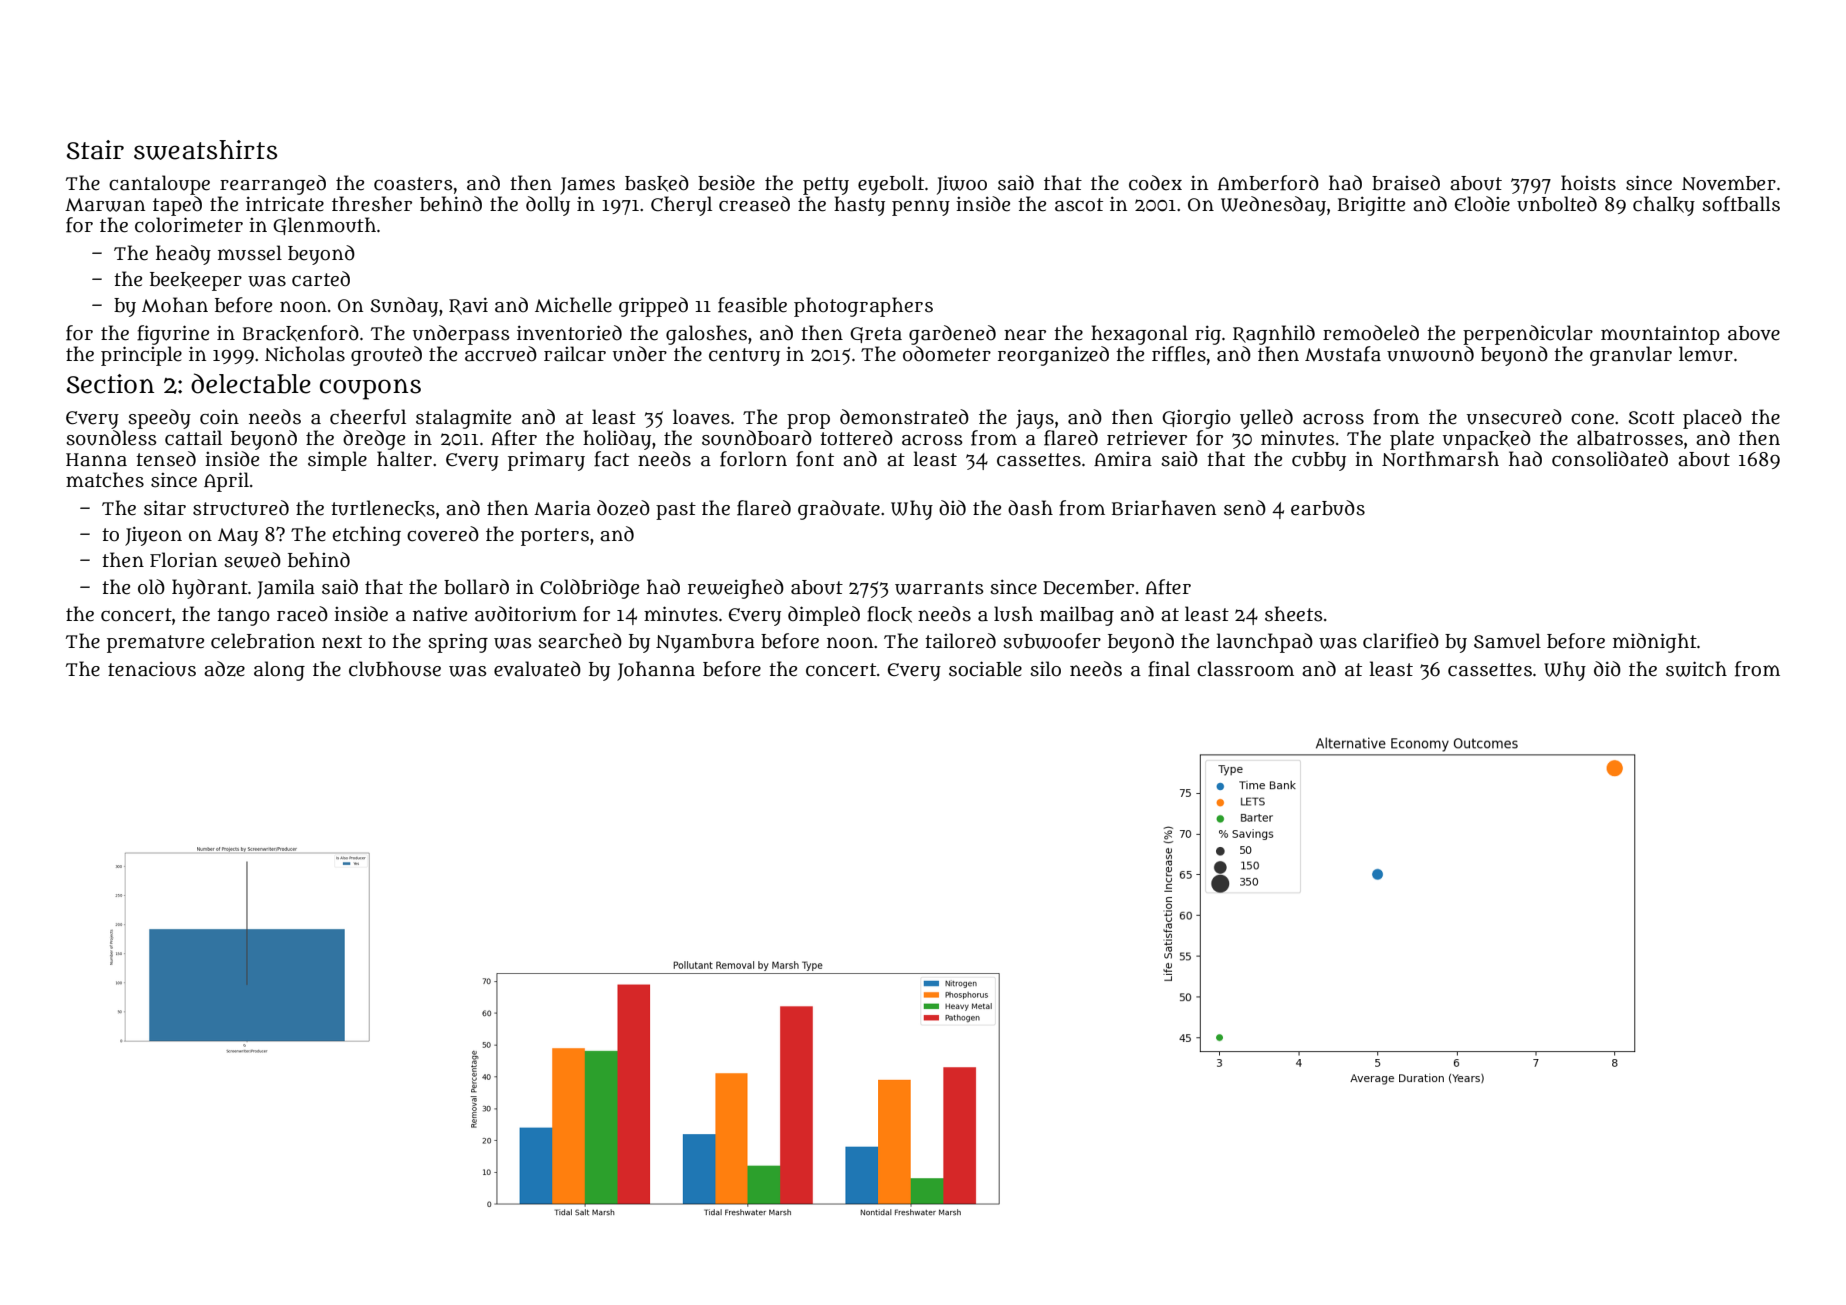  I want to click on Elodie, so click(1482, 204).
